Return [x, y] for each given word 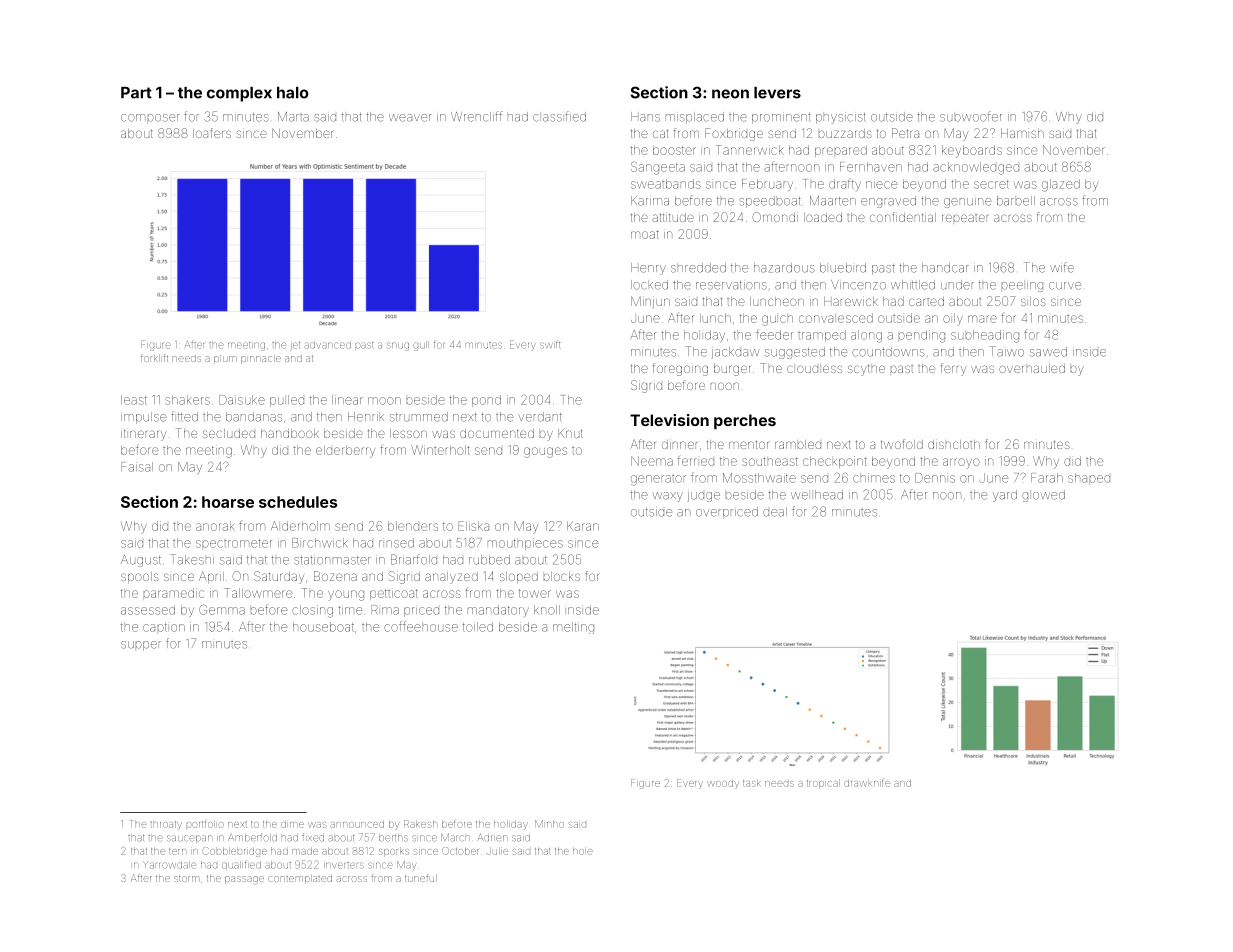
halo [293, 93]
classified [559, 116]
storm [187, 878]
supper [141, 646]
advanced [328, 345]
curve [1065, 286]
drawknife [867, 783]
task [752, 783]
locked [649, 285]
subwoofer [971, 116]
